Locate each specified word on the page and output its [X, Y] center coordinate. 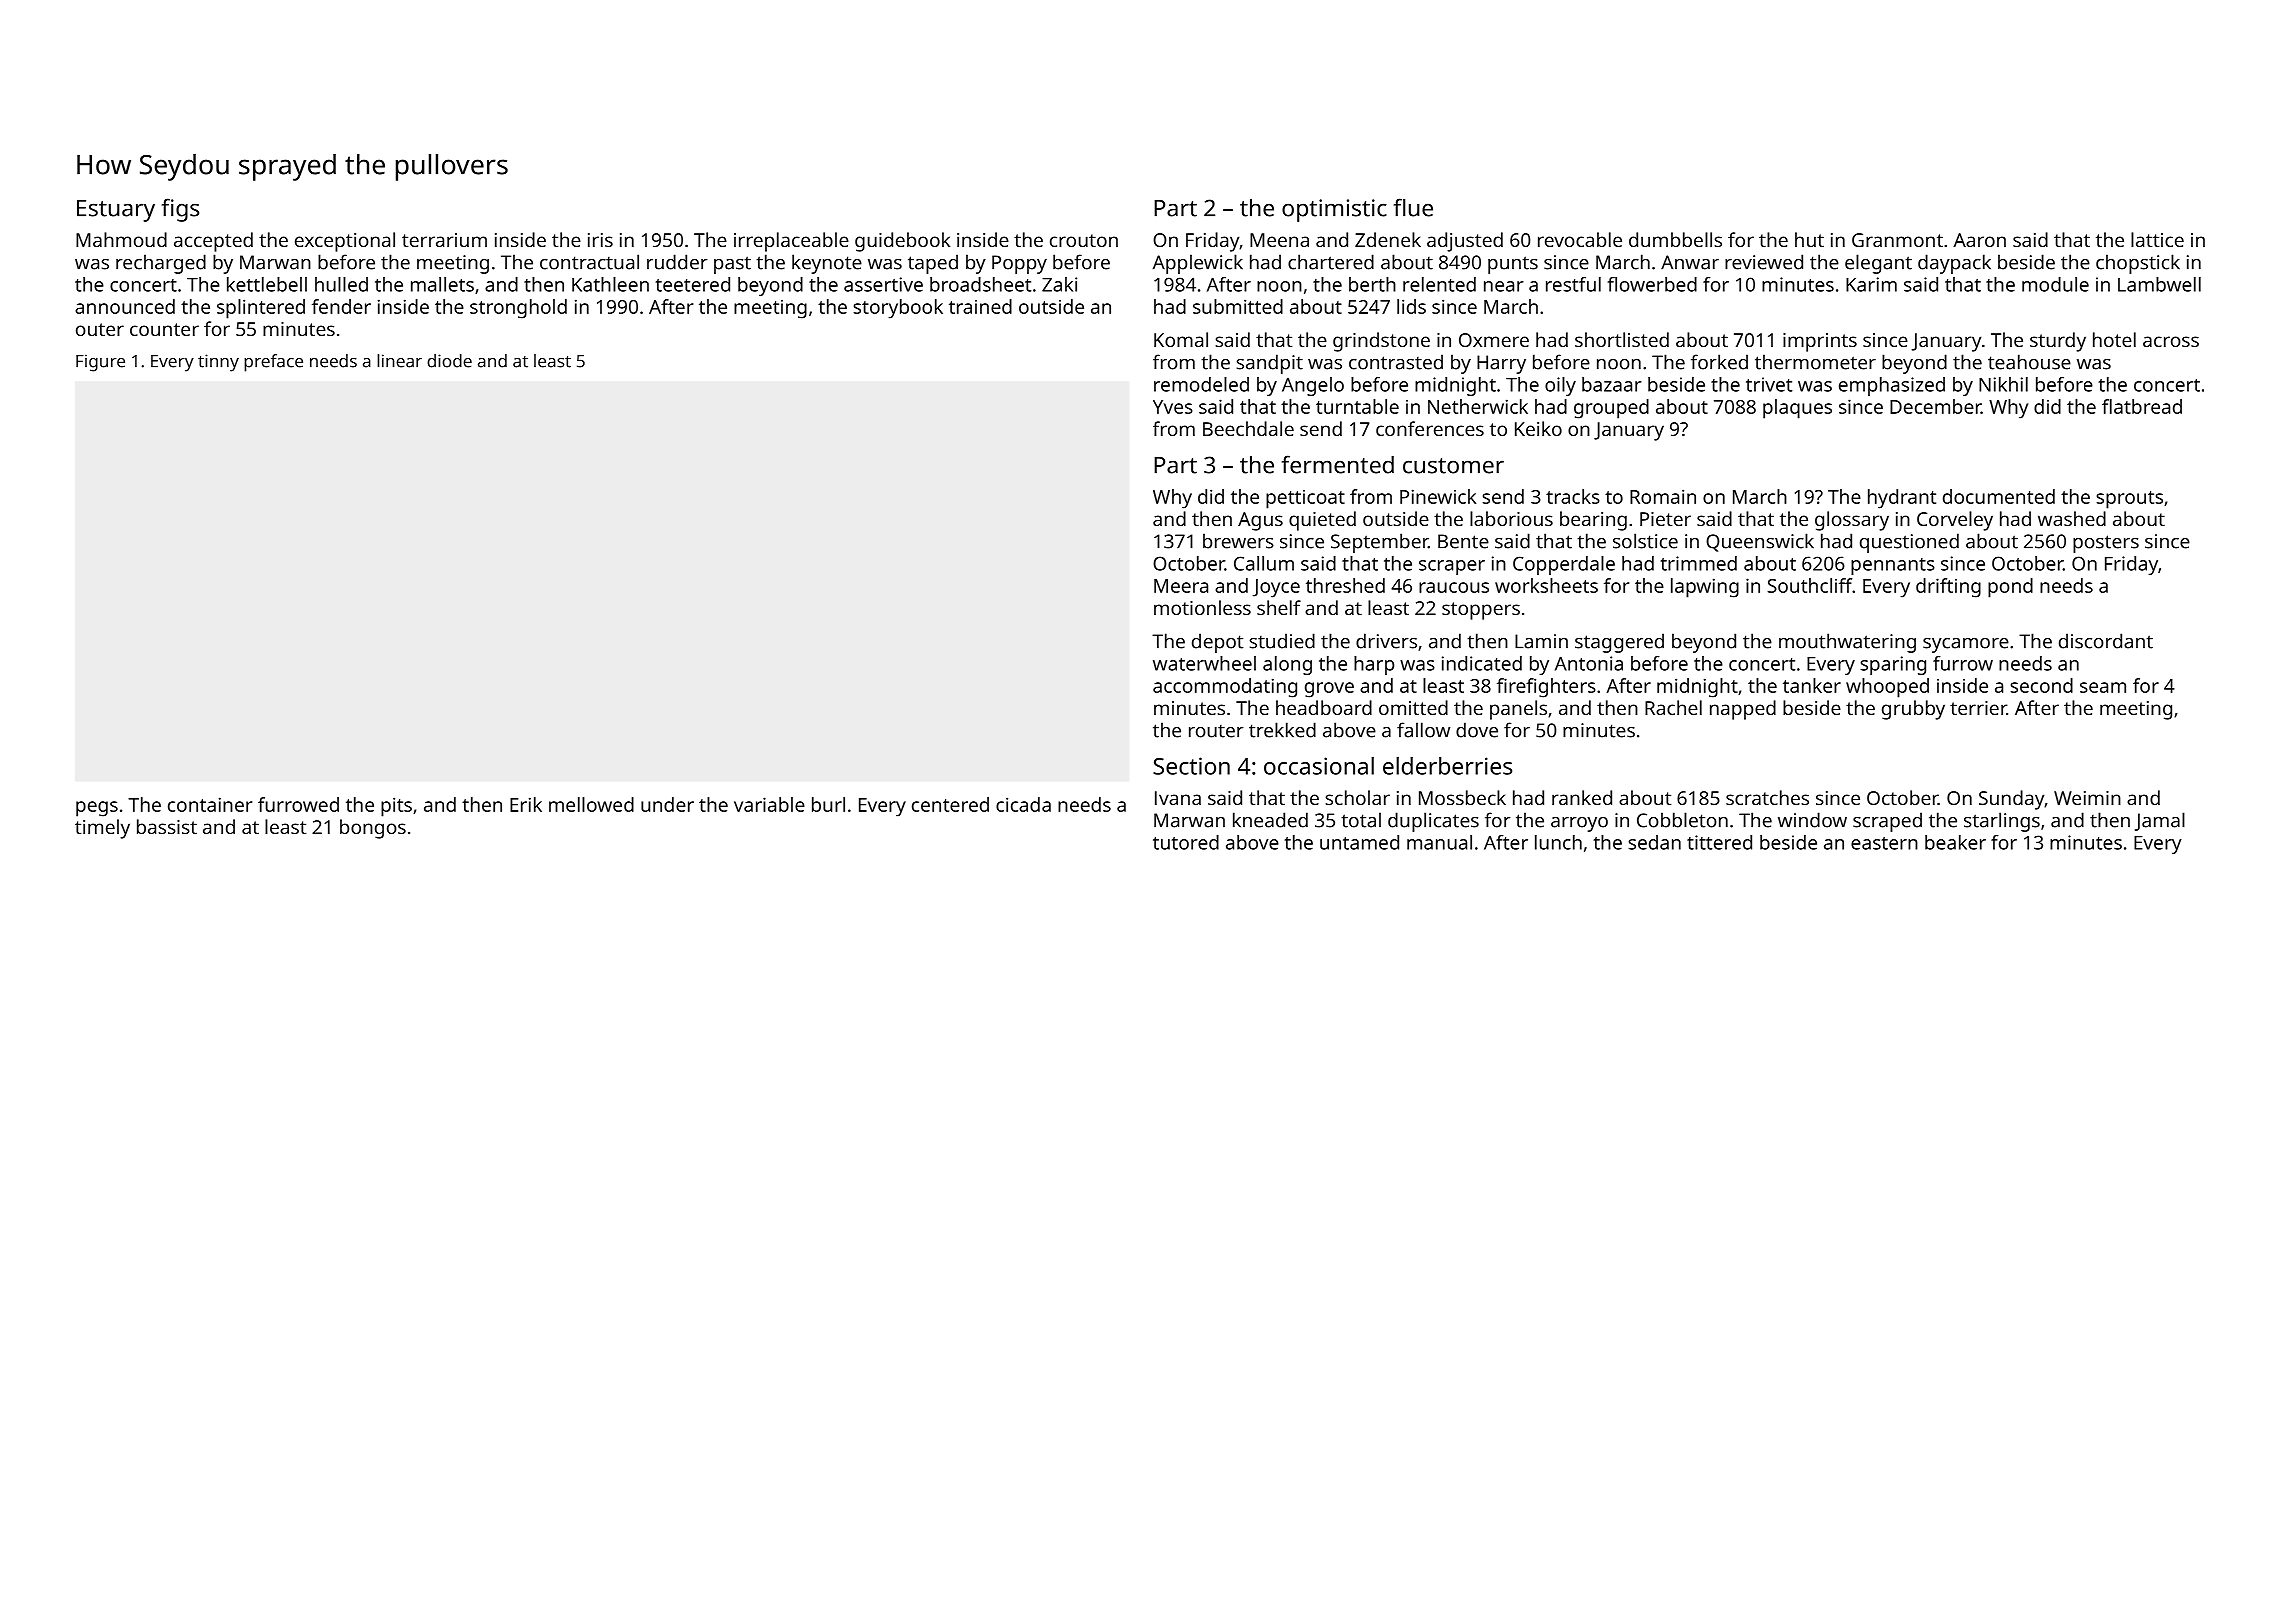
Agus [1260, 521]
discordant [2106, 641]
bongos [373, 829]
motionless [1202, 607]
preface [273, 363]
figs [180, 210]
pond [2010, 588]
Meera [1181, 586]
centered [950, 804]
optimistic [1334, 210]
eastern [1884, 843]
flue [1413, 207]
